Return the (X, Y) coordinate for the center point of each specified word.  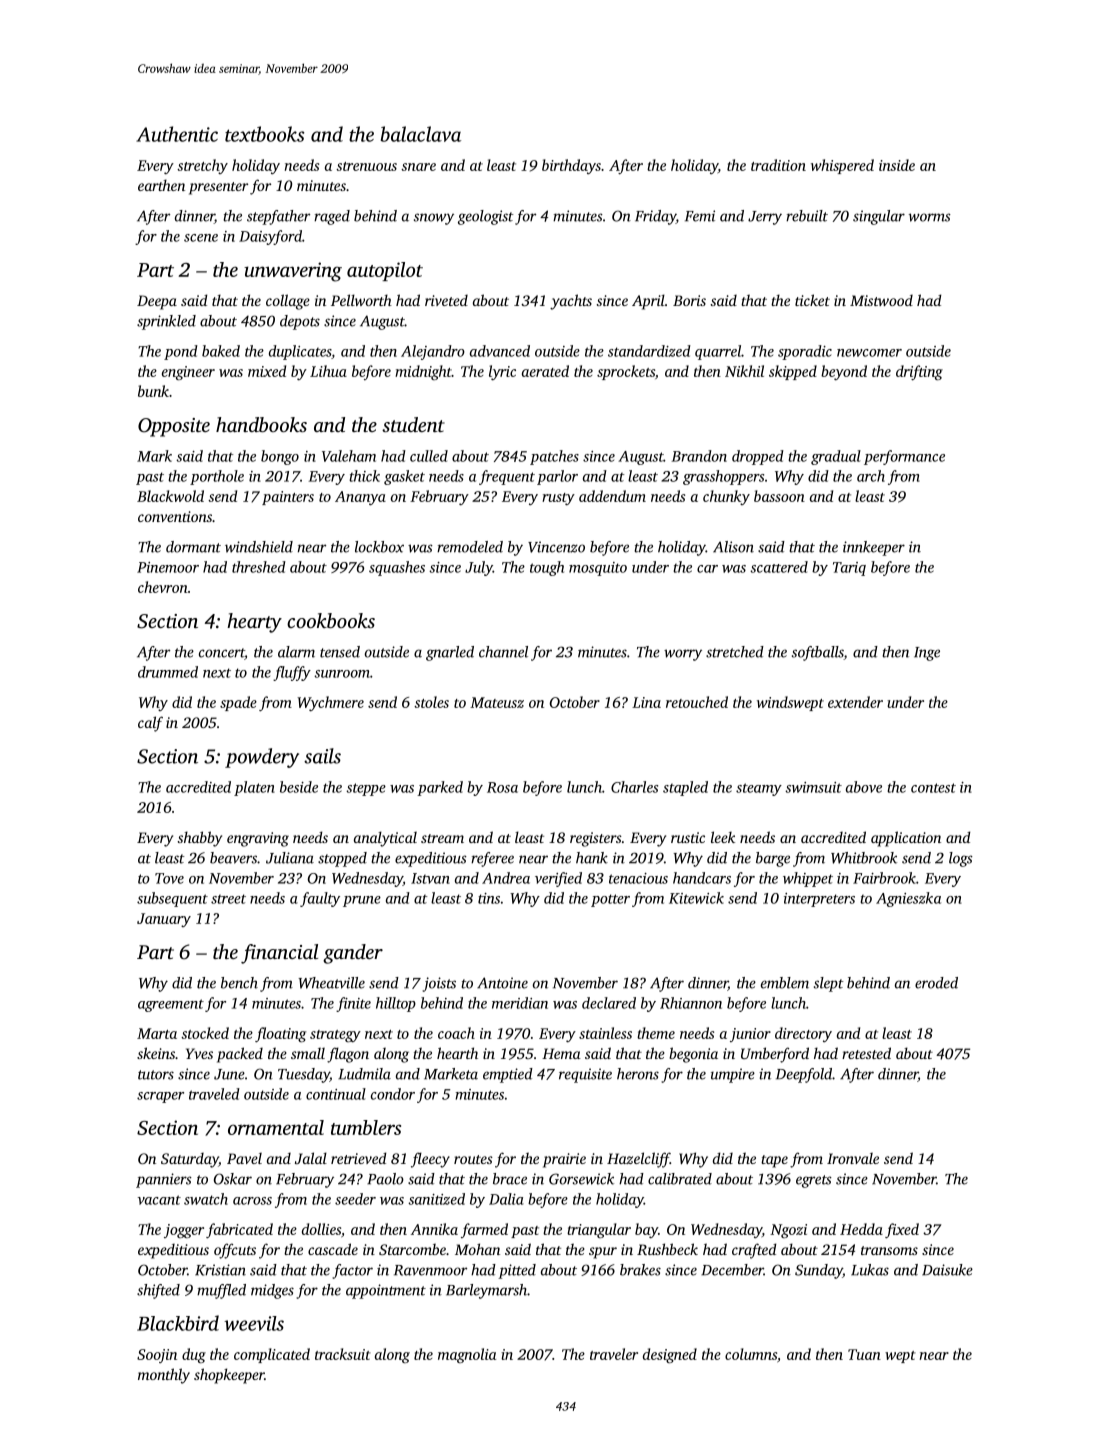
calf (150, 724)
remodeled (470, 547)
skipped (793, 372)
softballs (818, 653)
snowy (434, 219)
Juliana (290, 858)
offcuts (235, 1251)
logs (961, 859)
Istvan (430, 878)
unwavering (293, 272)
